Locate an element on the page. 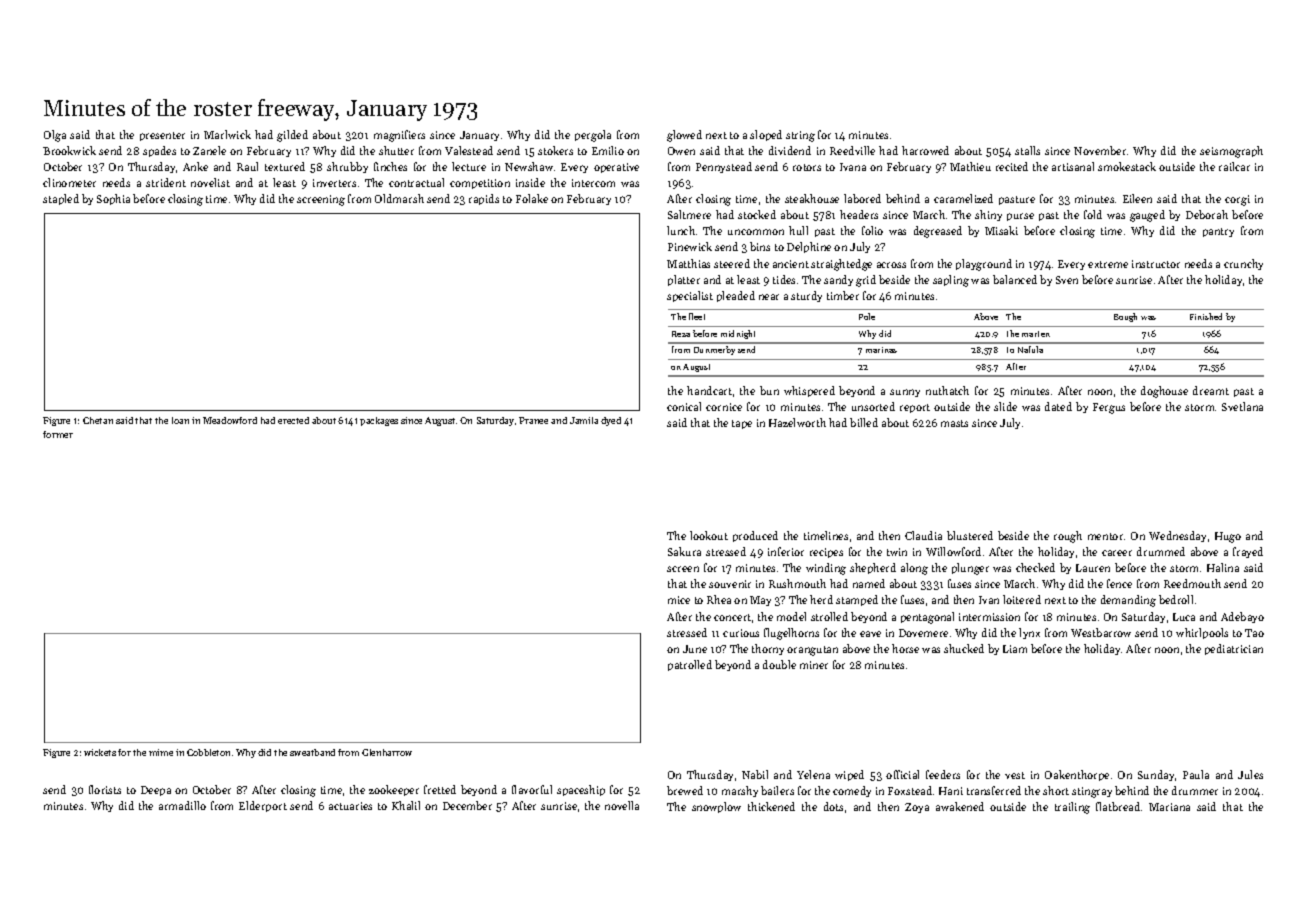  stapled is located at coordinates (61, 199).
